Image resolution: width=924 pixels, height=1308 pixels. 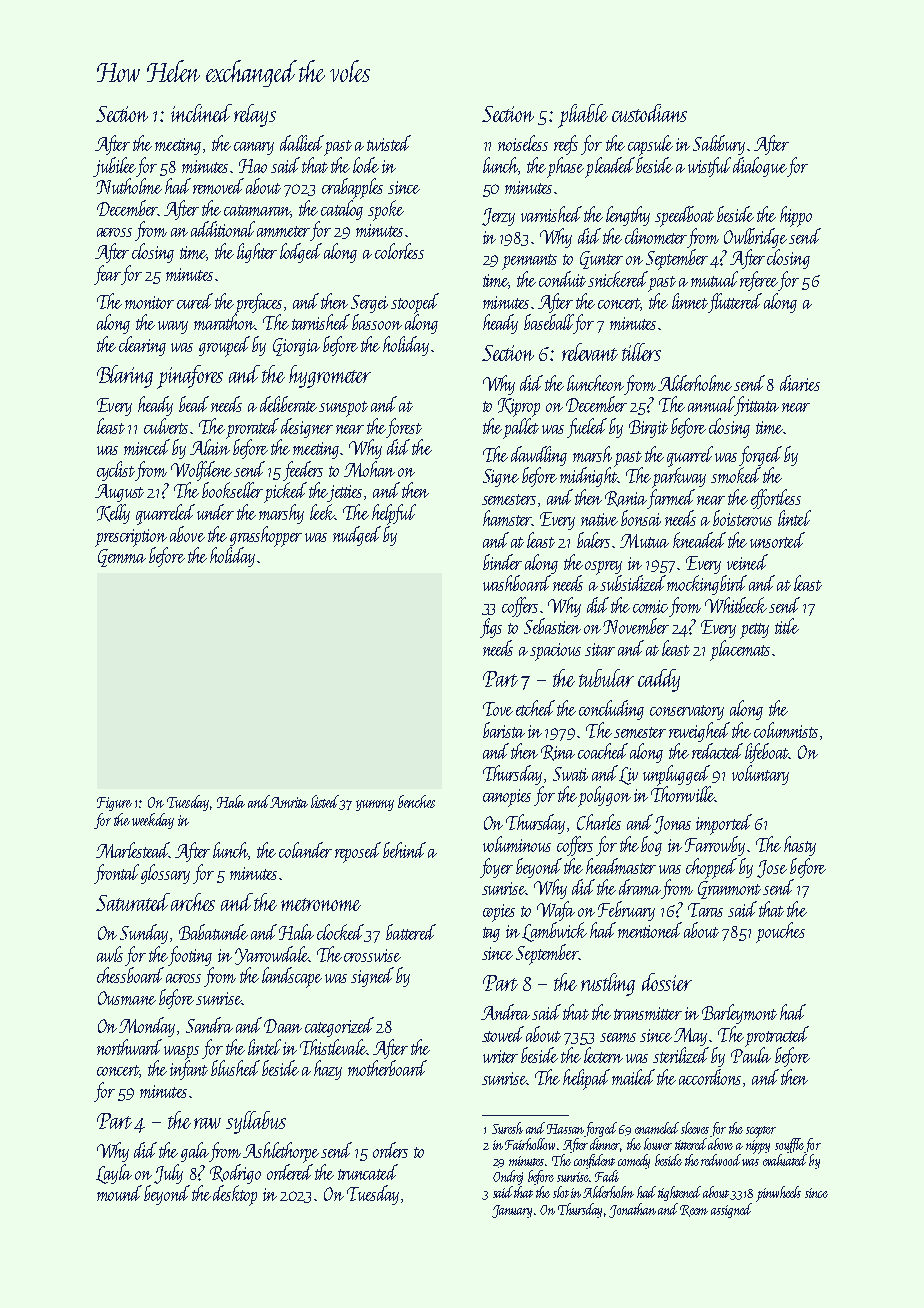 What do you see at coordinates (649, 113) in the document?
I see `custodians` at bounding box center [649, 113].
